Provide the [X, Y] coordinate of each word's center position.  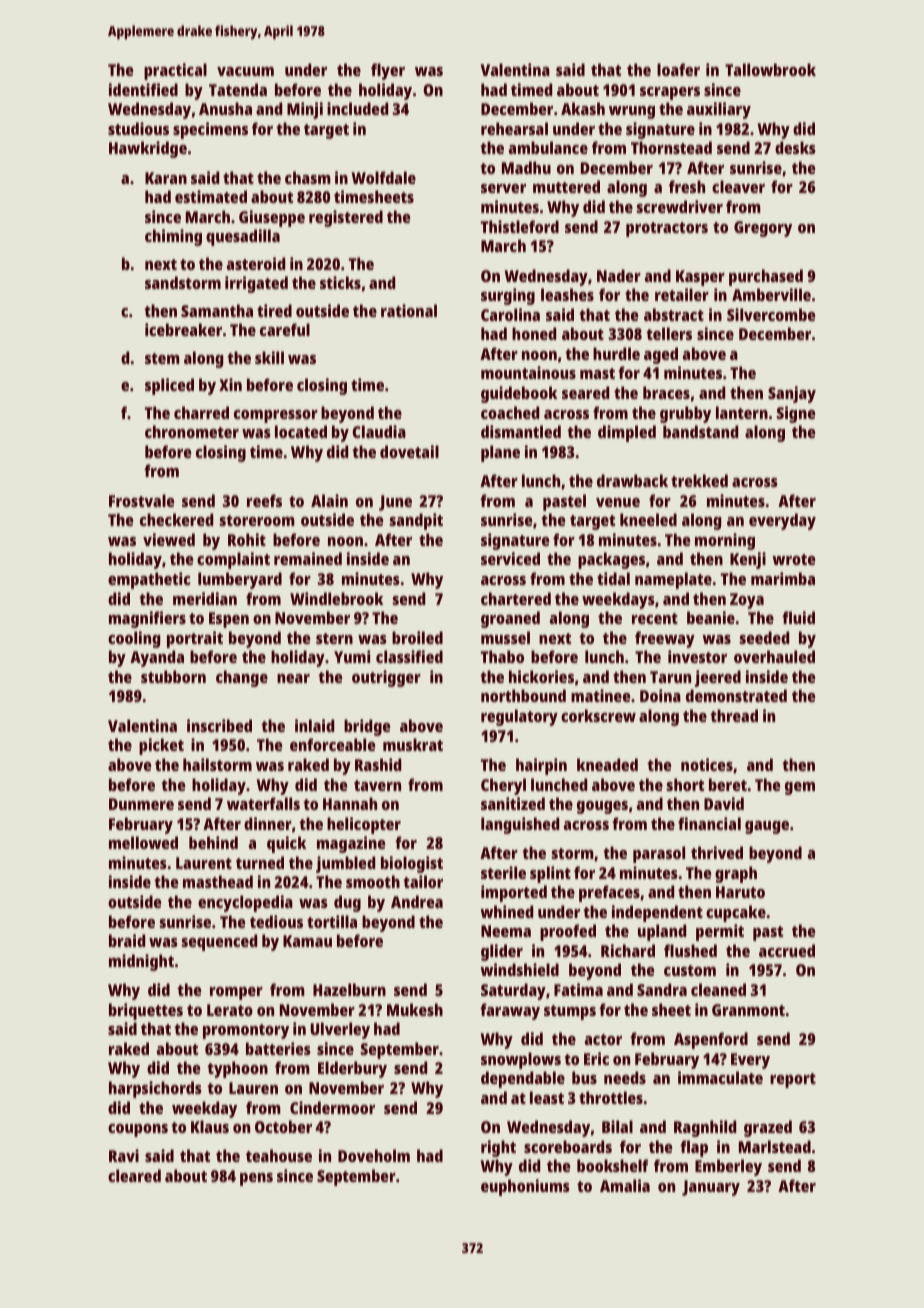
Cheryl [503, 786]
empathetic [149, 580]
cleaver [738, 186]
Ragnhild [705, 1128]
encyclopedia [245, 903]
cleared [134, 1175]
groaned [510, 619]
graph [736, 874]
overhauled [774, 656]
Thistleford [520, 226]
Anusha [225, 108]
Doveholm [374, 1155]
